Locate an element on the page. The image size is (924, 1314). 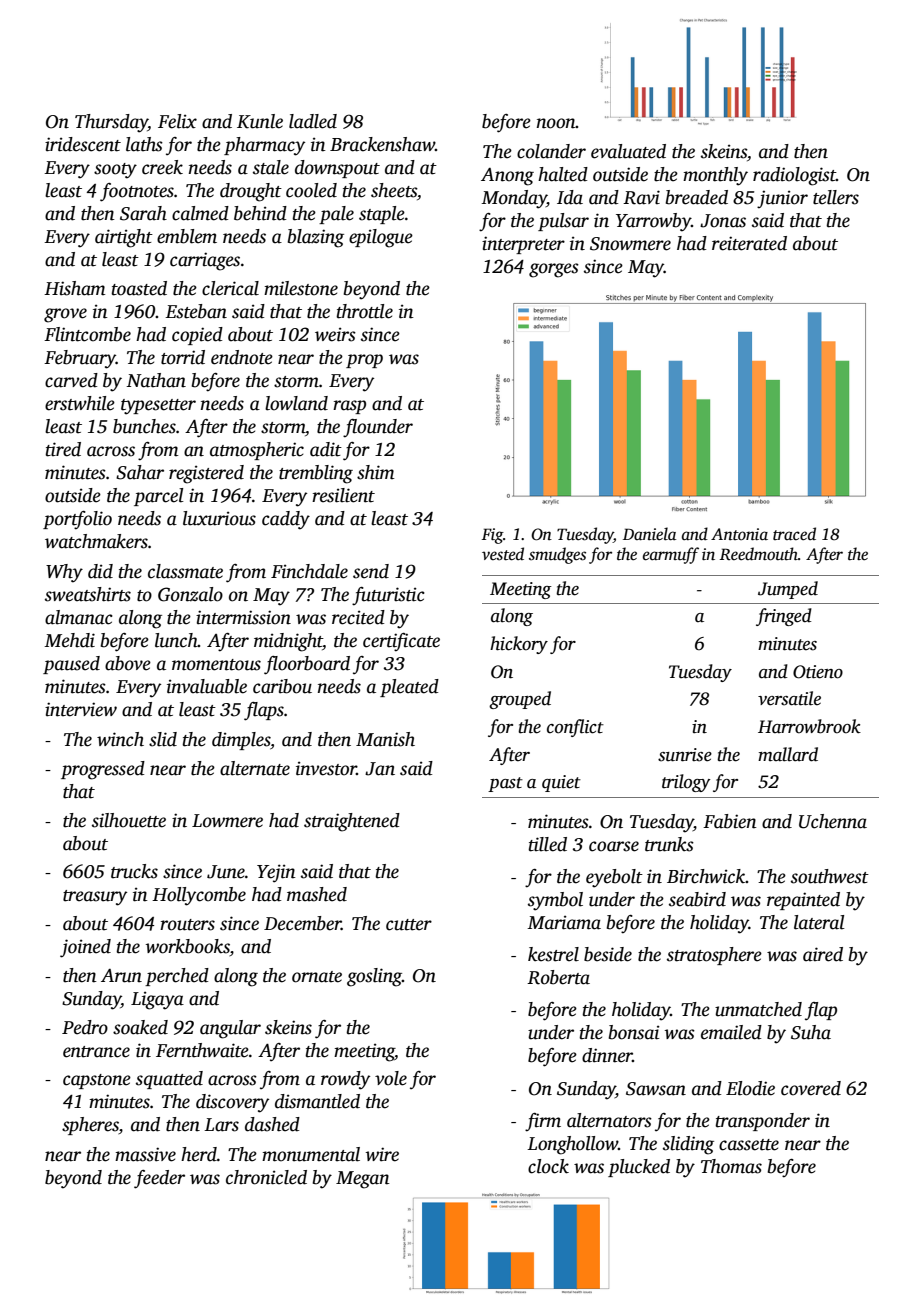
Brackenshaw is located at coordinates (382, 144).
